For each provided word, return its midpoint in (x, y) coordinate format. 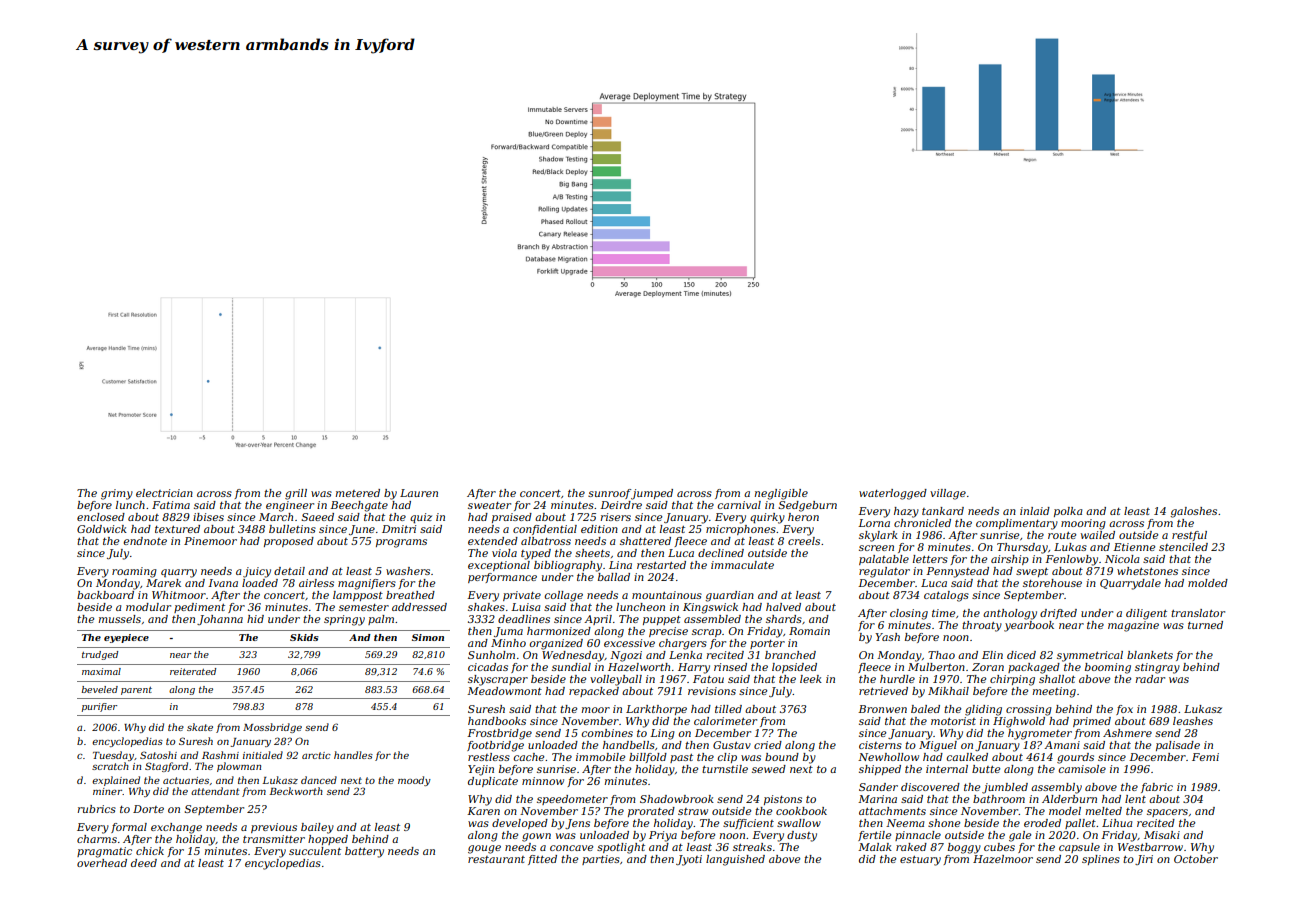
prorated (651, 812)
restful (1189, 536)
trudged (100, 655)
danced (319, 780)
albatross (546, 541)
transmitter (274, 839)
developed (520, 824)
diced (1021, 655)
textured (177, 529)
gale (1020, 836)
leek (811, 679)
